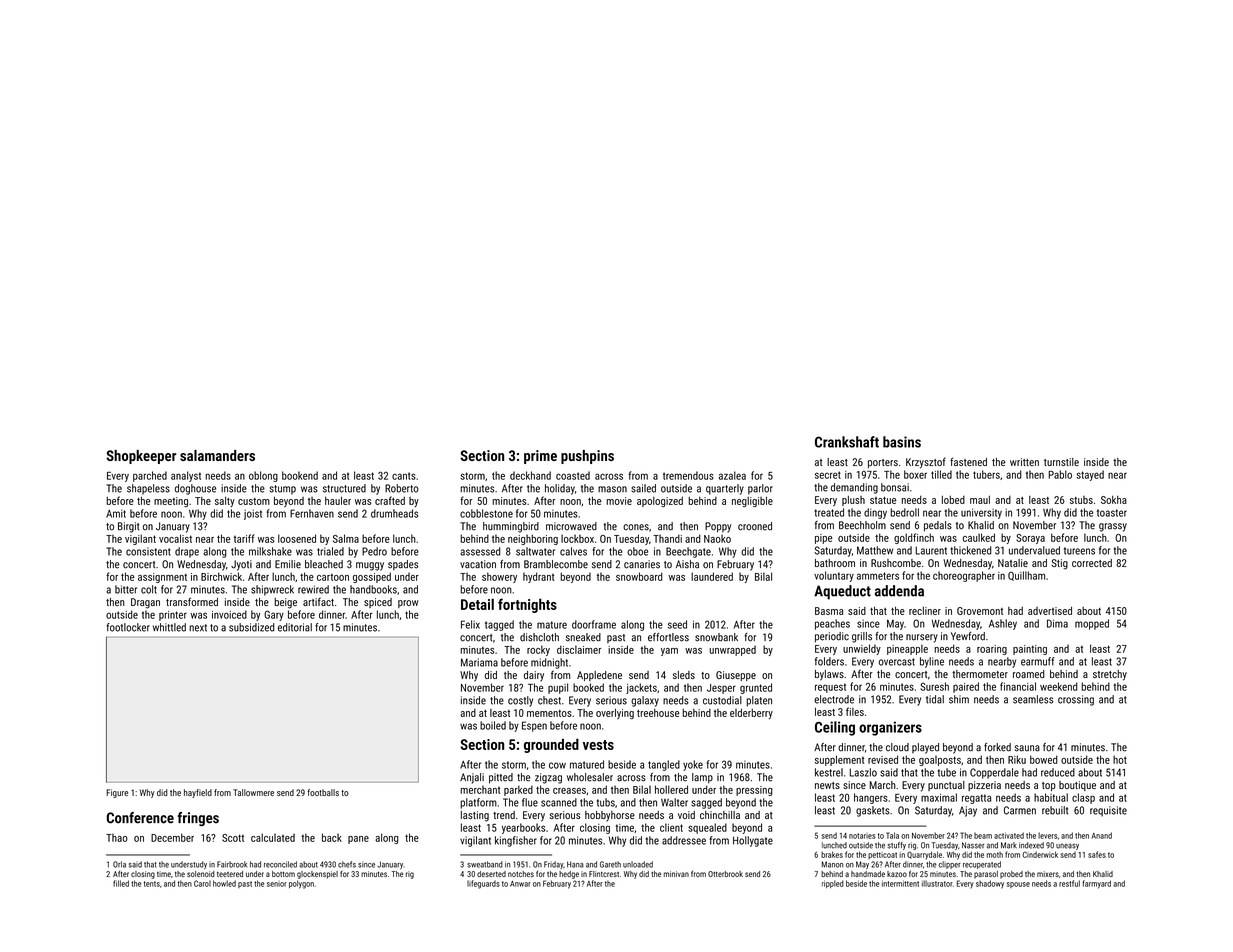 The height and width of the screenshot is (952, 1233). What do you see at coordinates (1096, 884) in the screenshot?
I see `farmyard` at bounding box center [1096, 884].
